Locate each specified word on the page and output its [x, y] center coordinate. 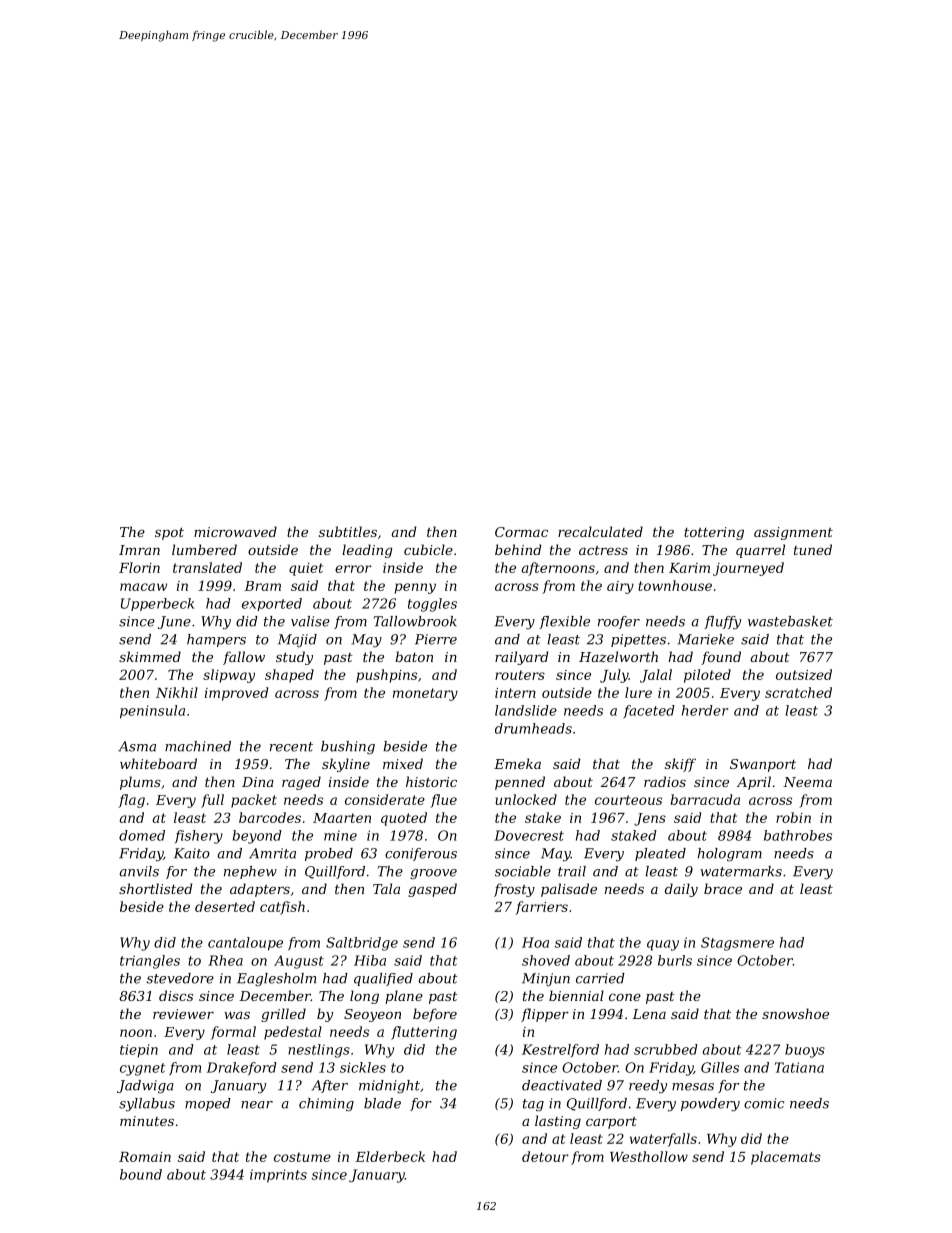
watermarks [741, 871]
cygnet [142, 1069]
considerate [385, 799]
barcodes [270, 817]
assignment [793, 533]
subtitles [348, 531]
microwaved [235, 531]
